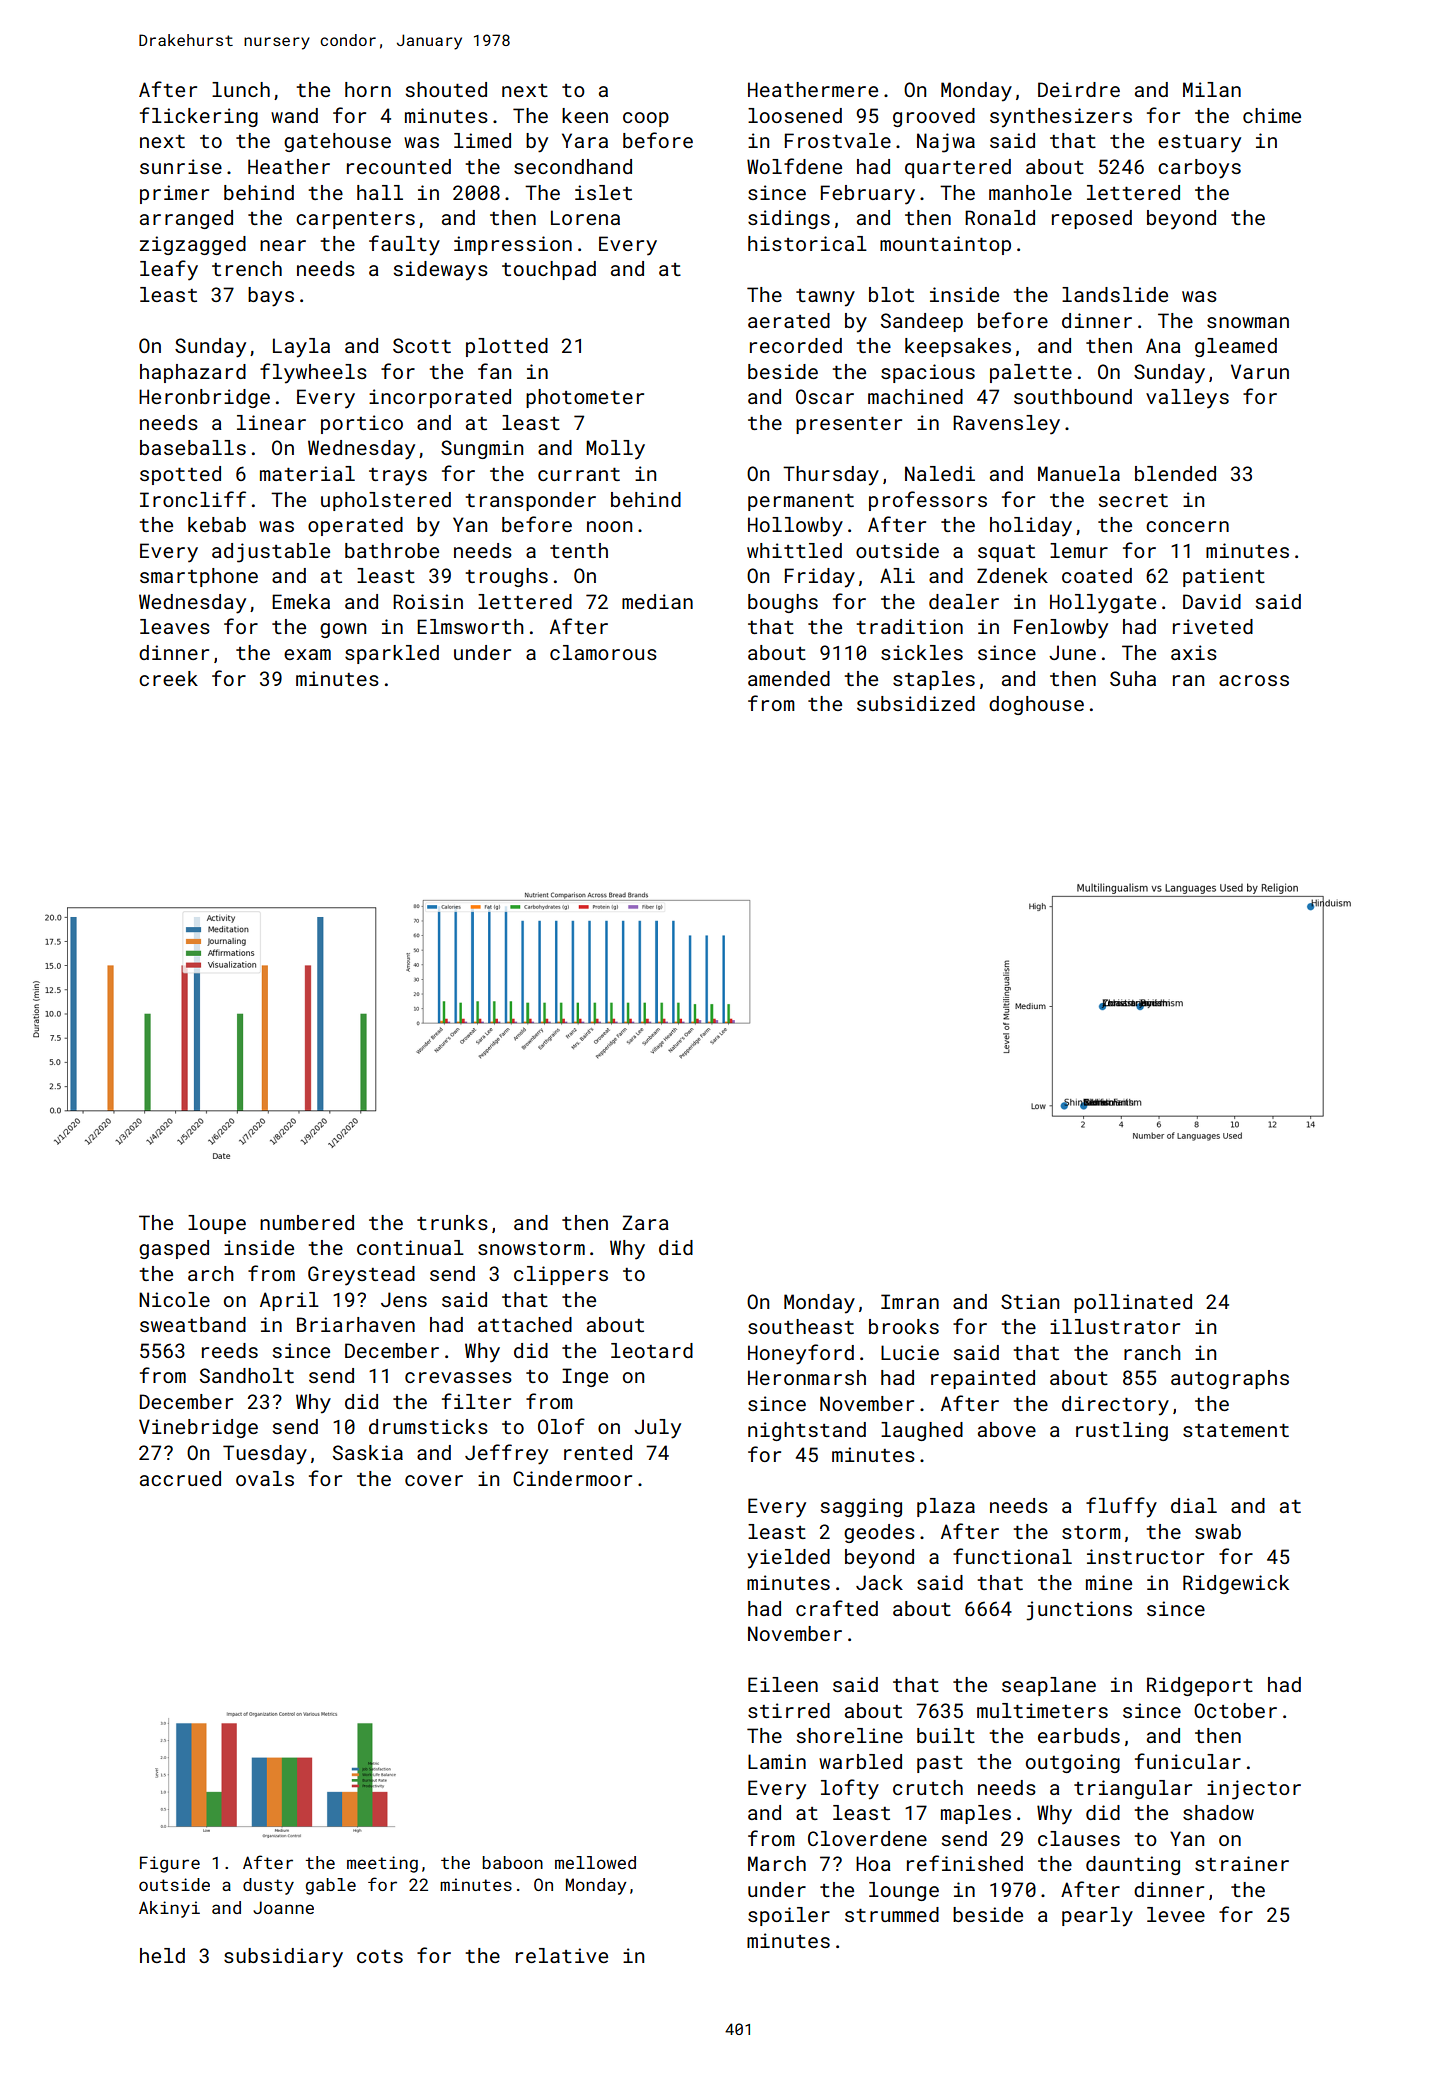 This screenshot has height=2100, width=1450. What do you see at coordinates (801, 502) in the screenshot?
I see `permanent` at bounding box center [801, 502].
